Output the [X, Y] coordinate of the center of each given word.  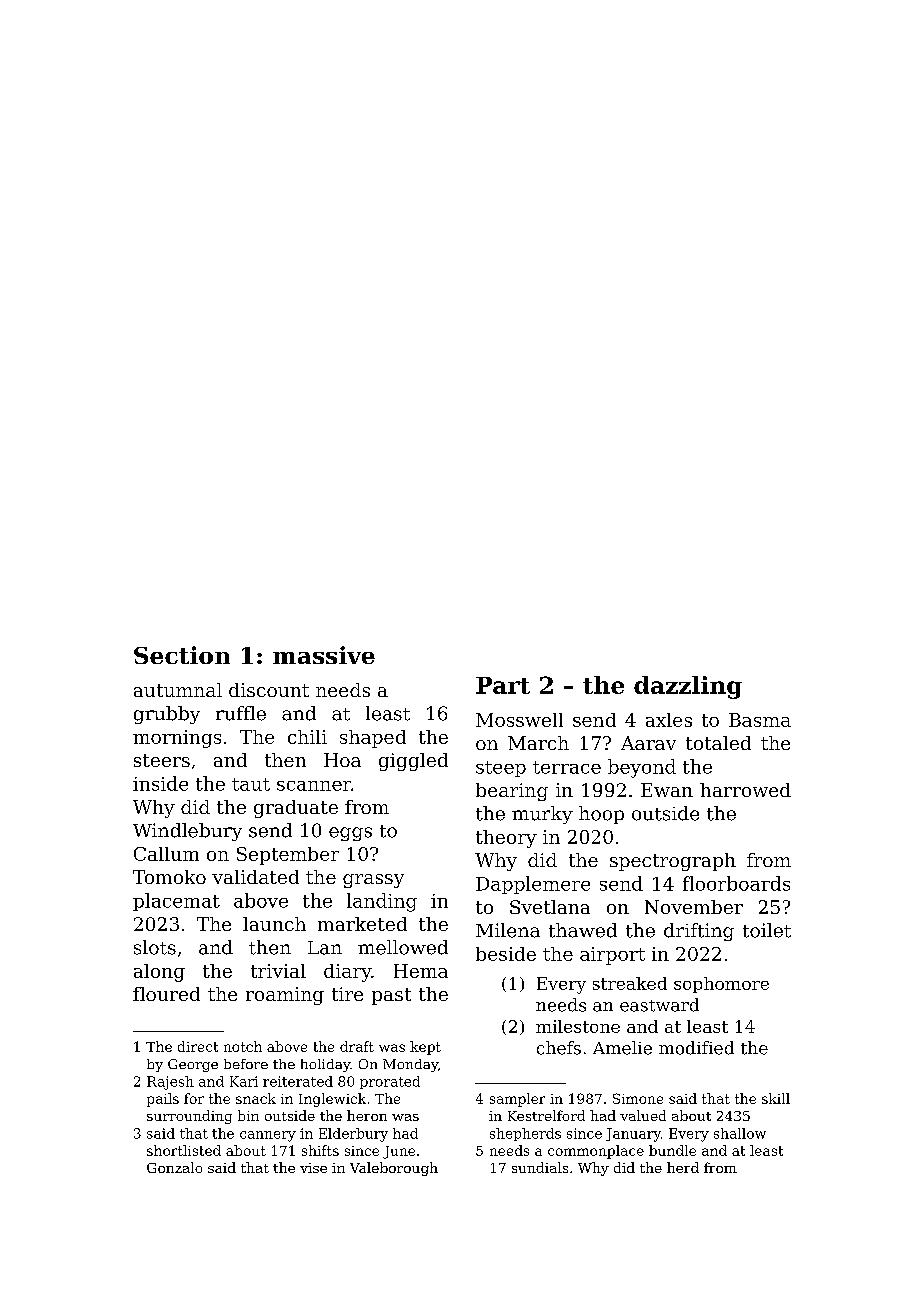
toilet [767, 930]
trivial [278, 971]
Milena [508, 930]
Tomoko [169, 877]
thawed [583, 930]
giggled [413, 762]
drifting [699, 932]
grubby [167, 715]
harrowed [745, 790]
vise [313, 1168]
